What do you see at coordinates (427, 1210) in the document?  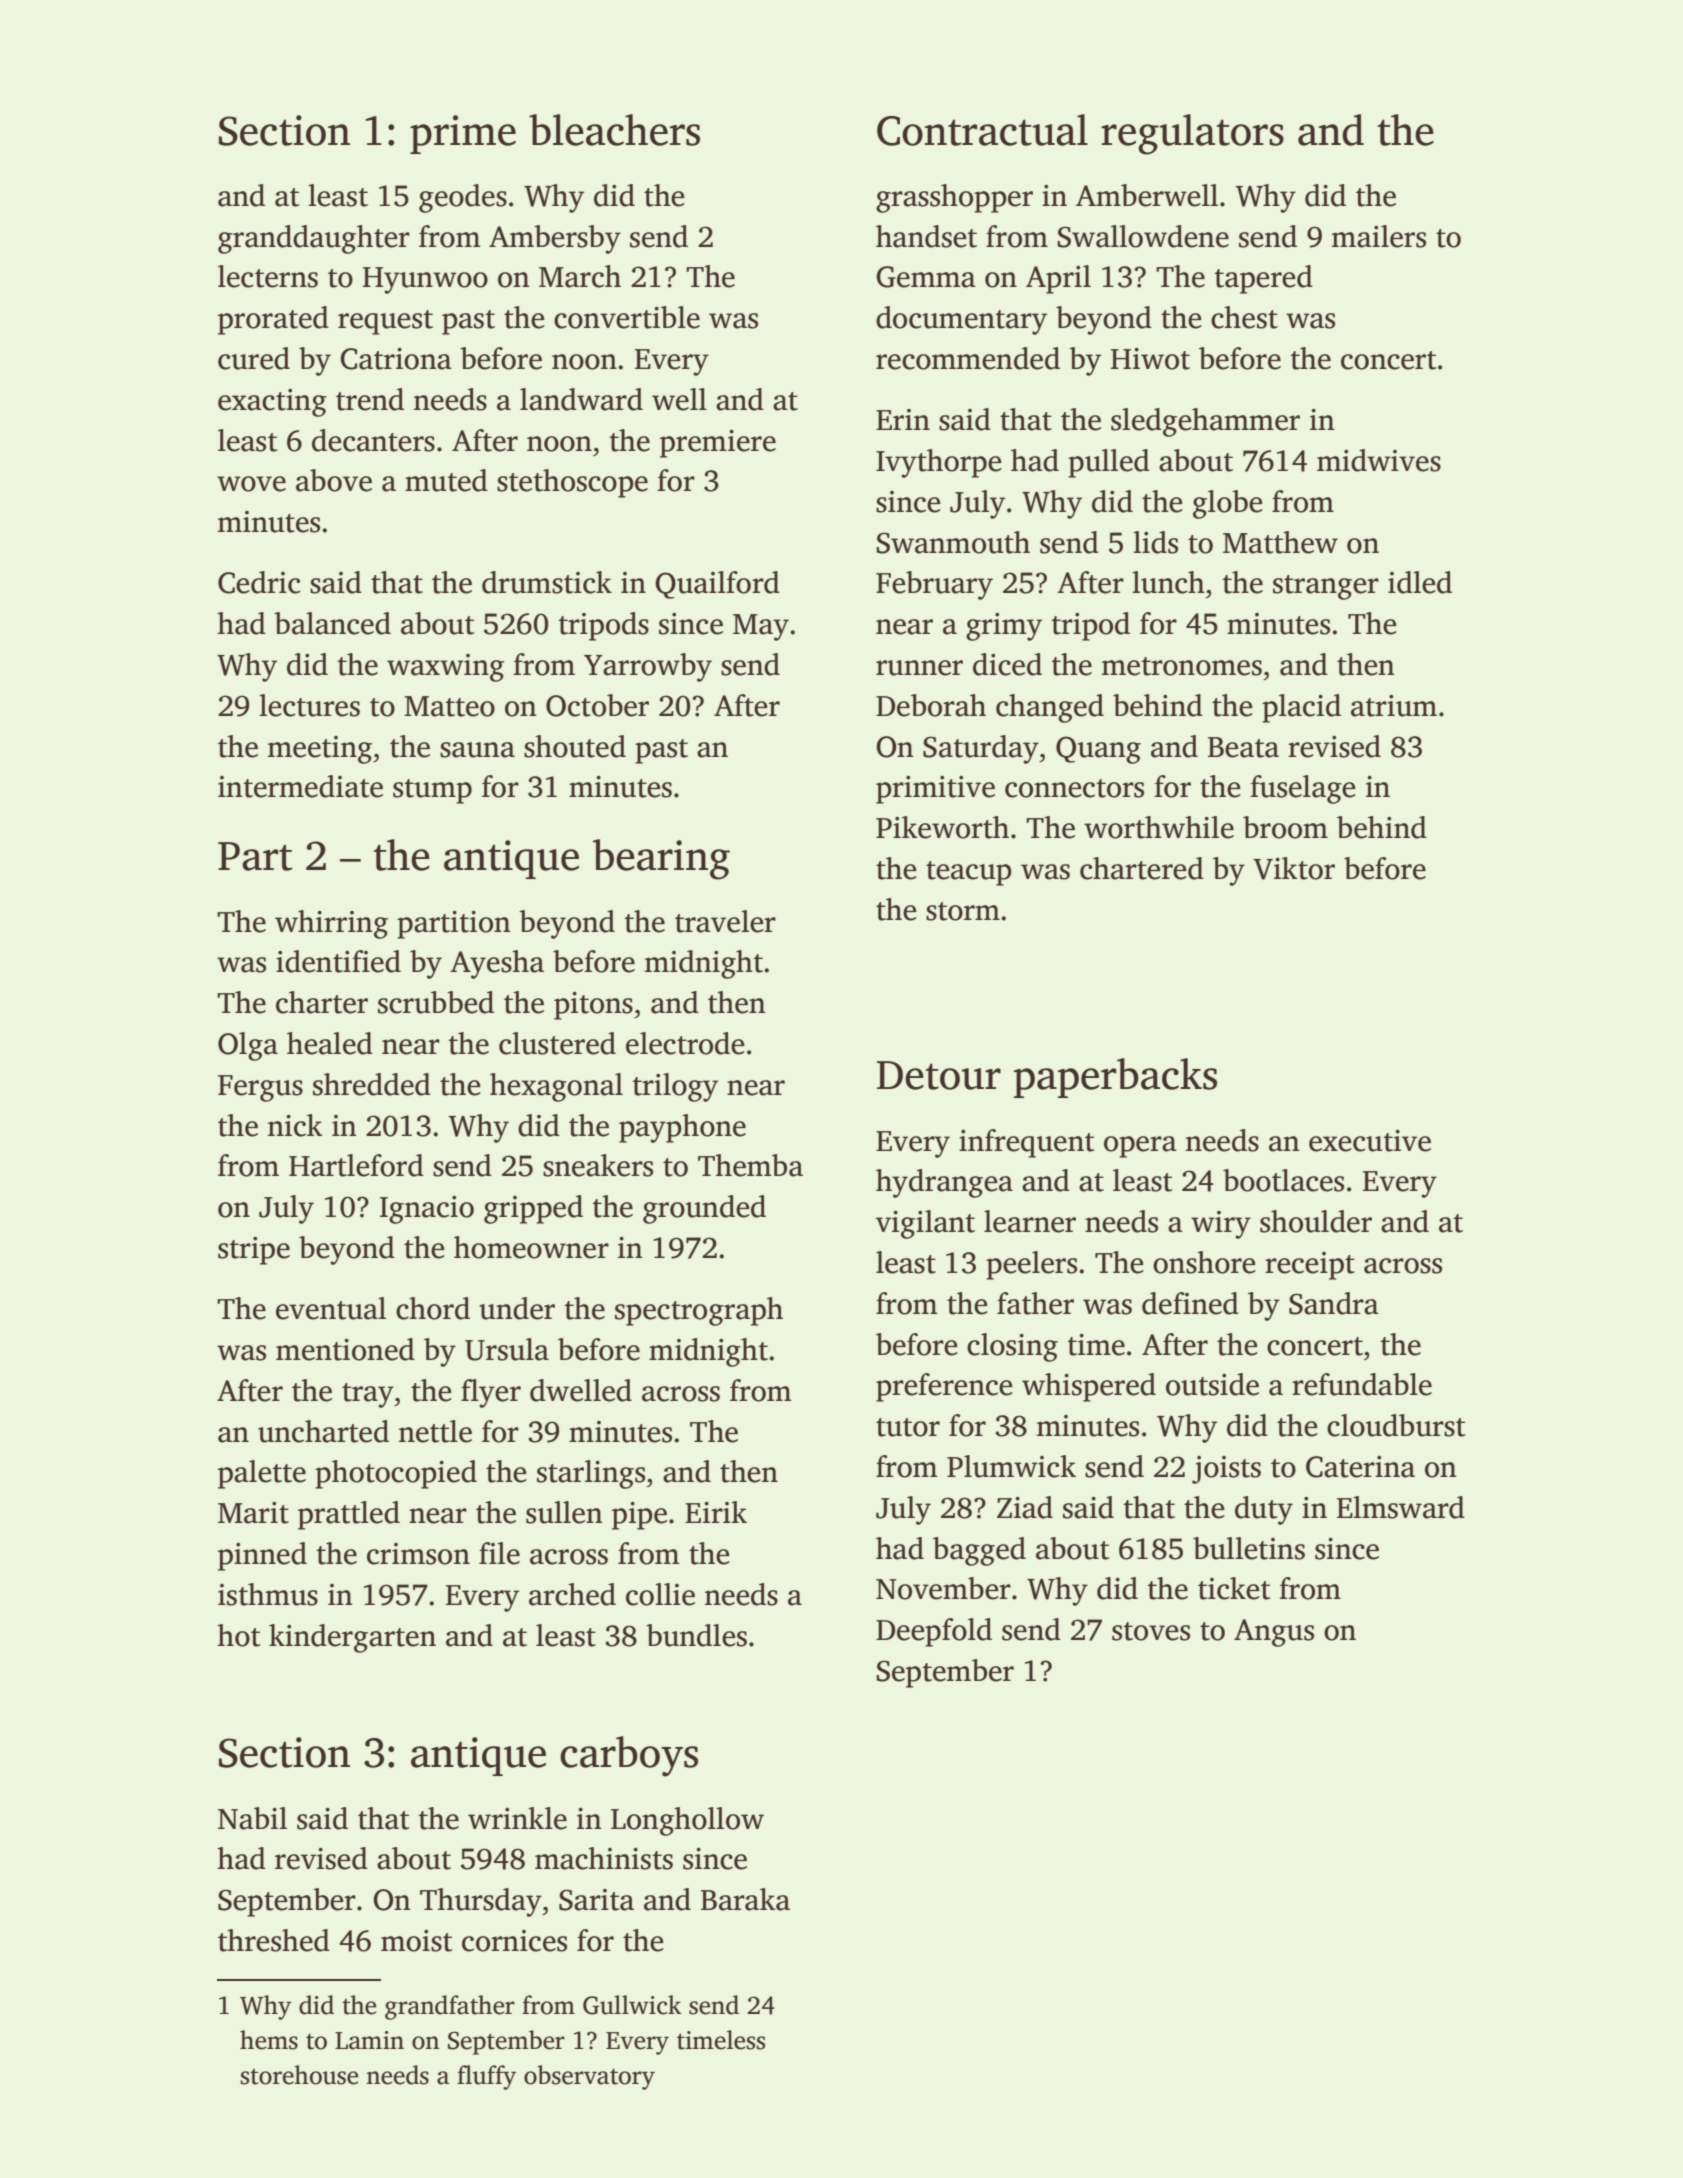 I see `Ignacio` at bounding box center [427, 1210].
